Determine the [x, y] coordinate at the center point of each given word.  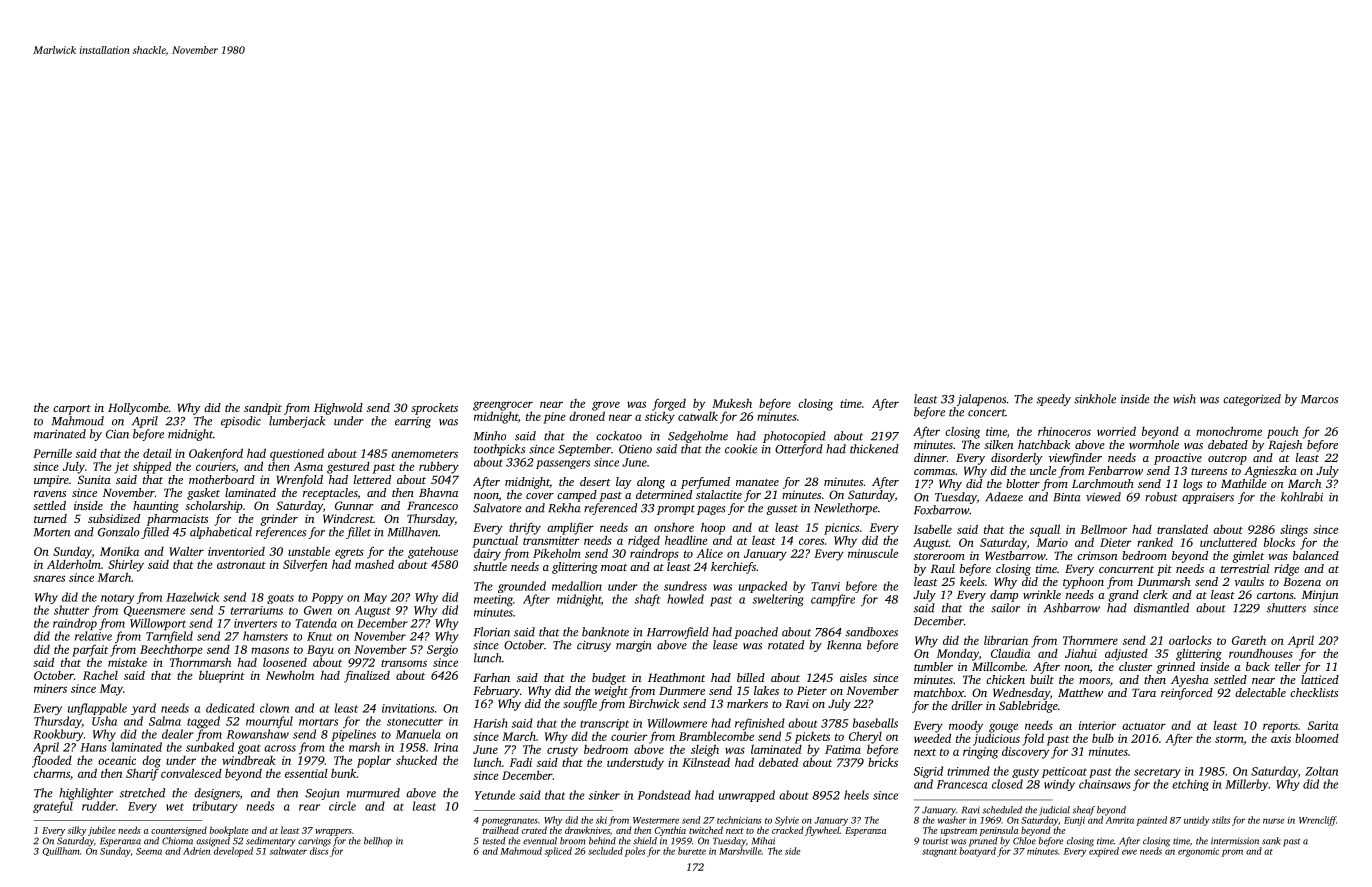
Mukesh [732, 403]
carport [72, 410]
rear [309, 807]
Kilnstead [706, 762]
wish [1184, 399]
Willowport [158, 624]
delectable [1260, 692]
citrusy [594, 646]
